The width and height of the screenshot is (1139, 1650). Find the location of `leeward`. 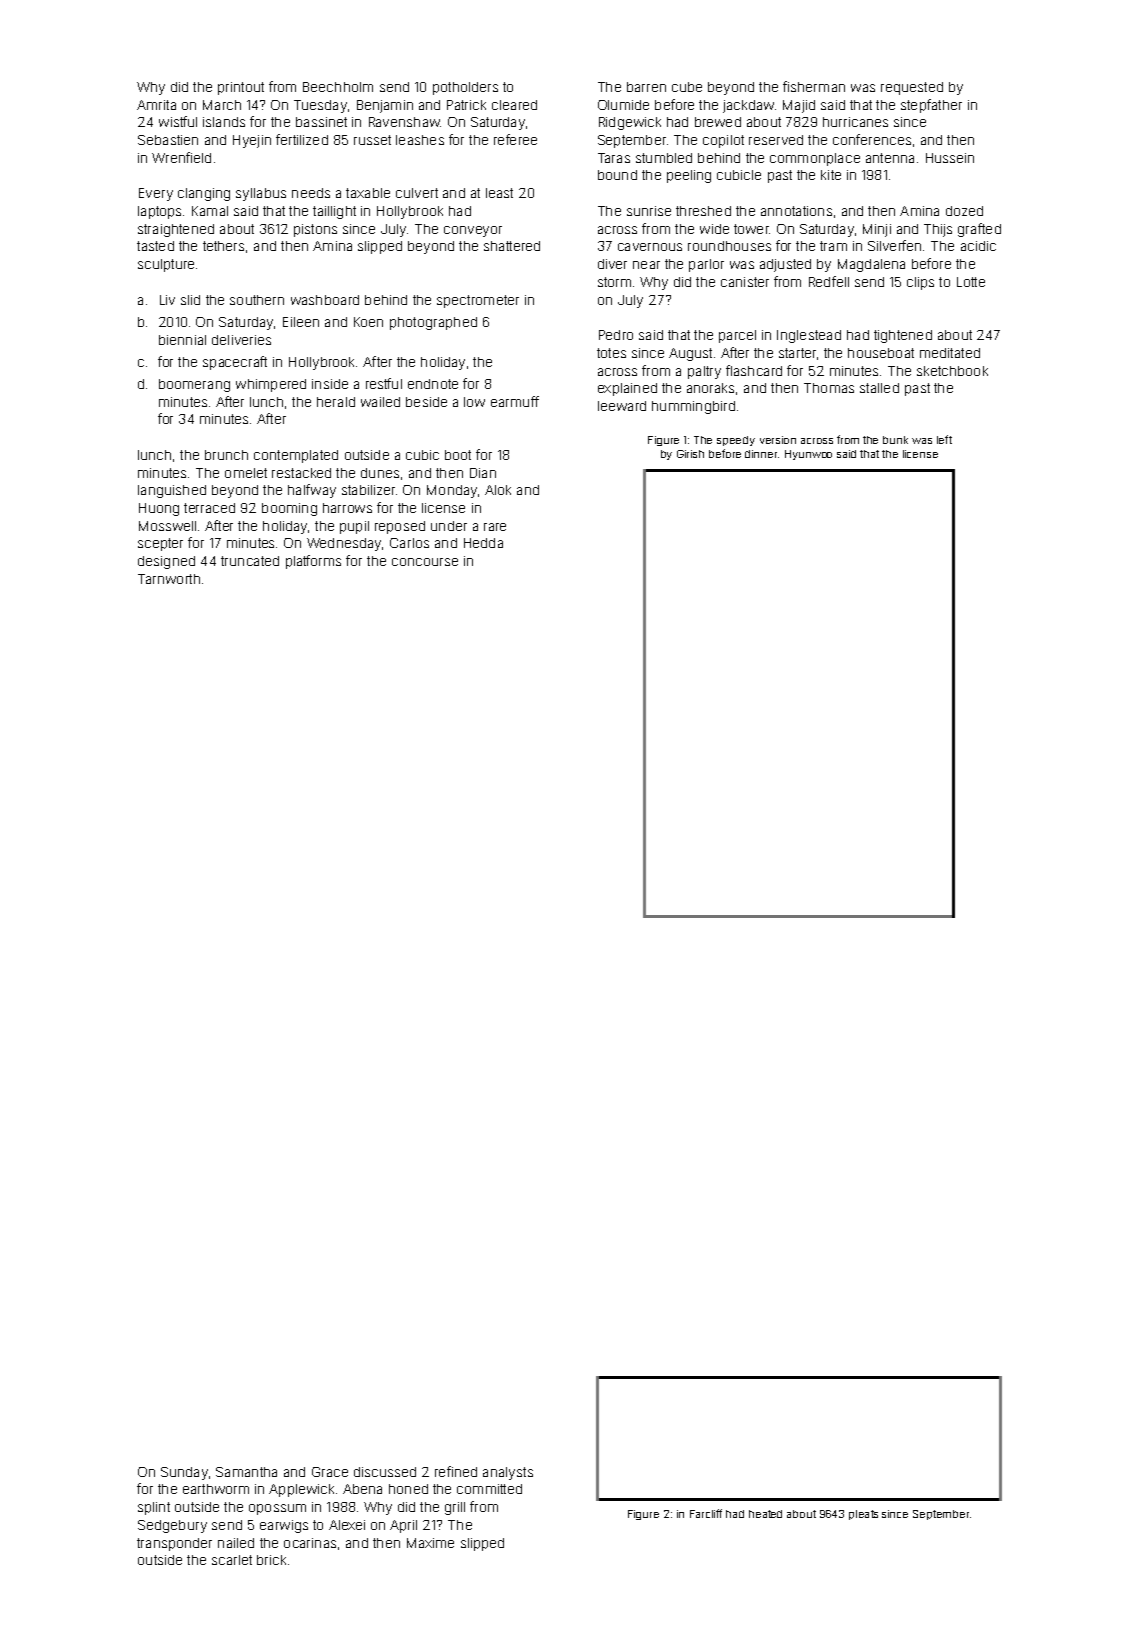

leeward is located at coordinates (622, 406).
